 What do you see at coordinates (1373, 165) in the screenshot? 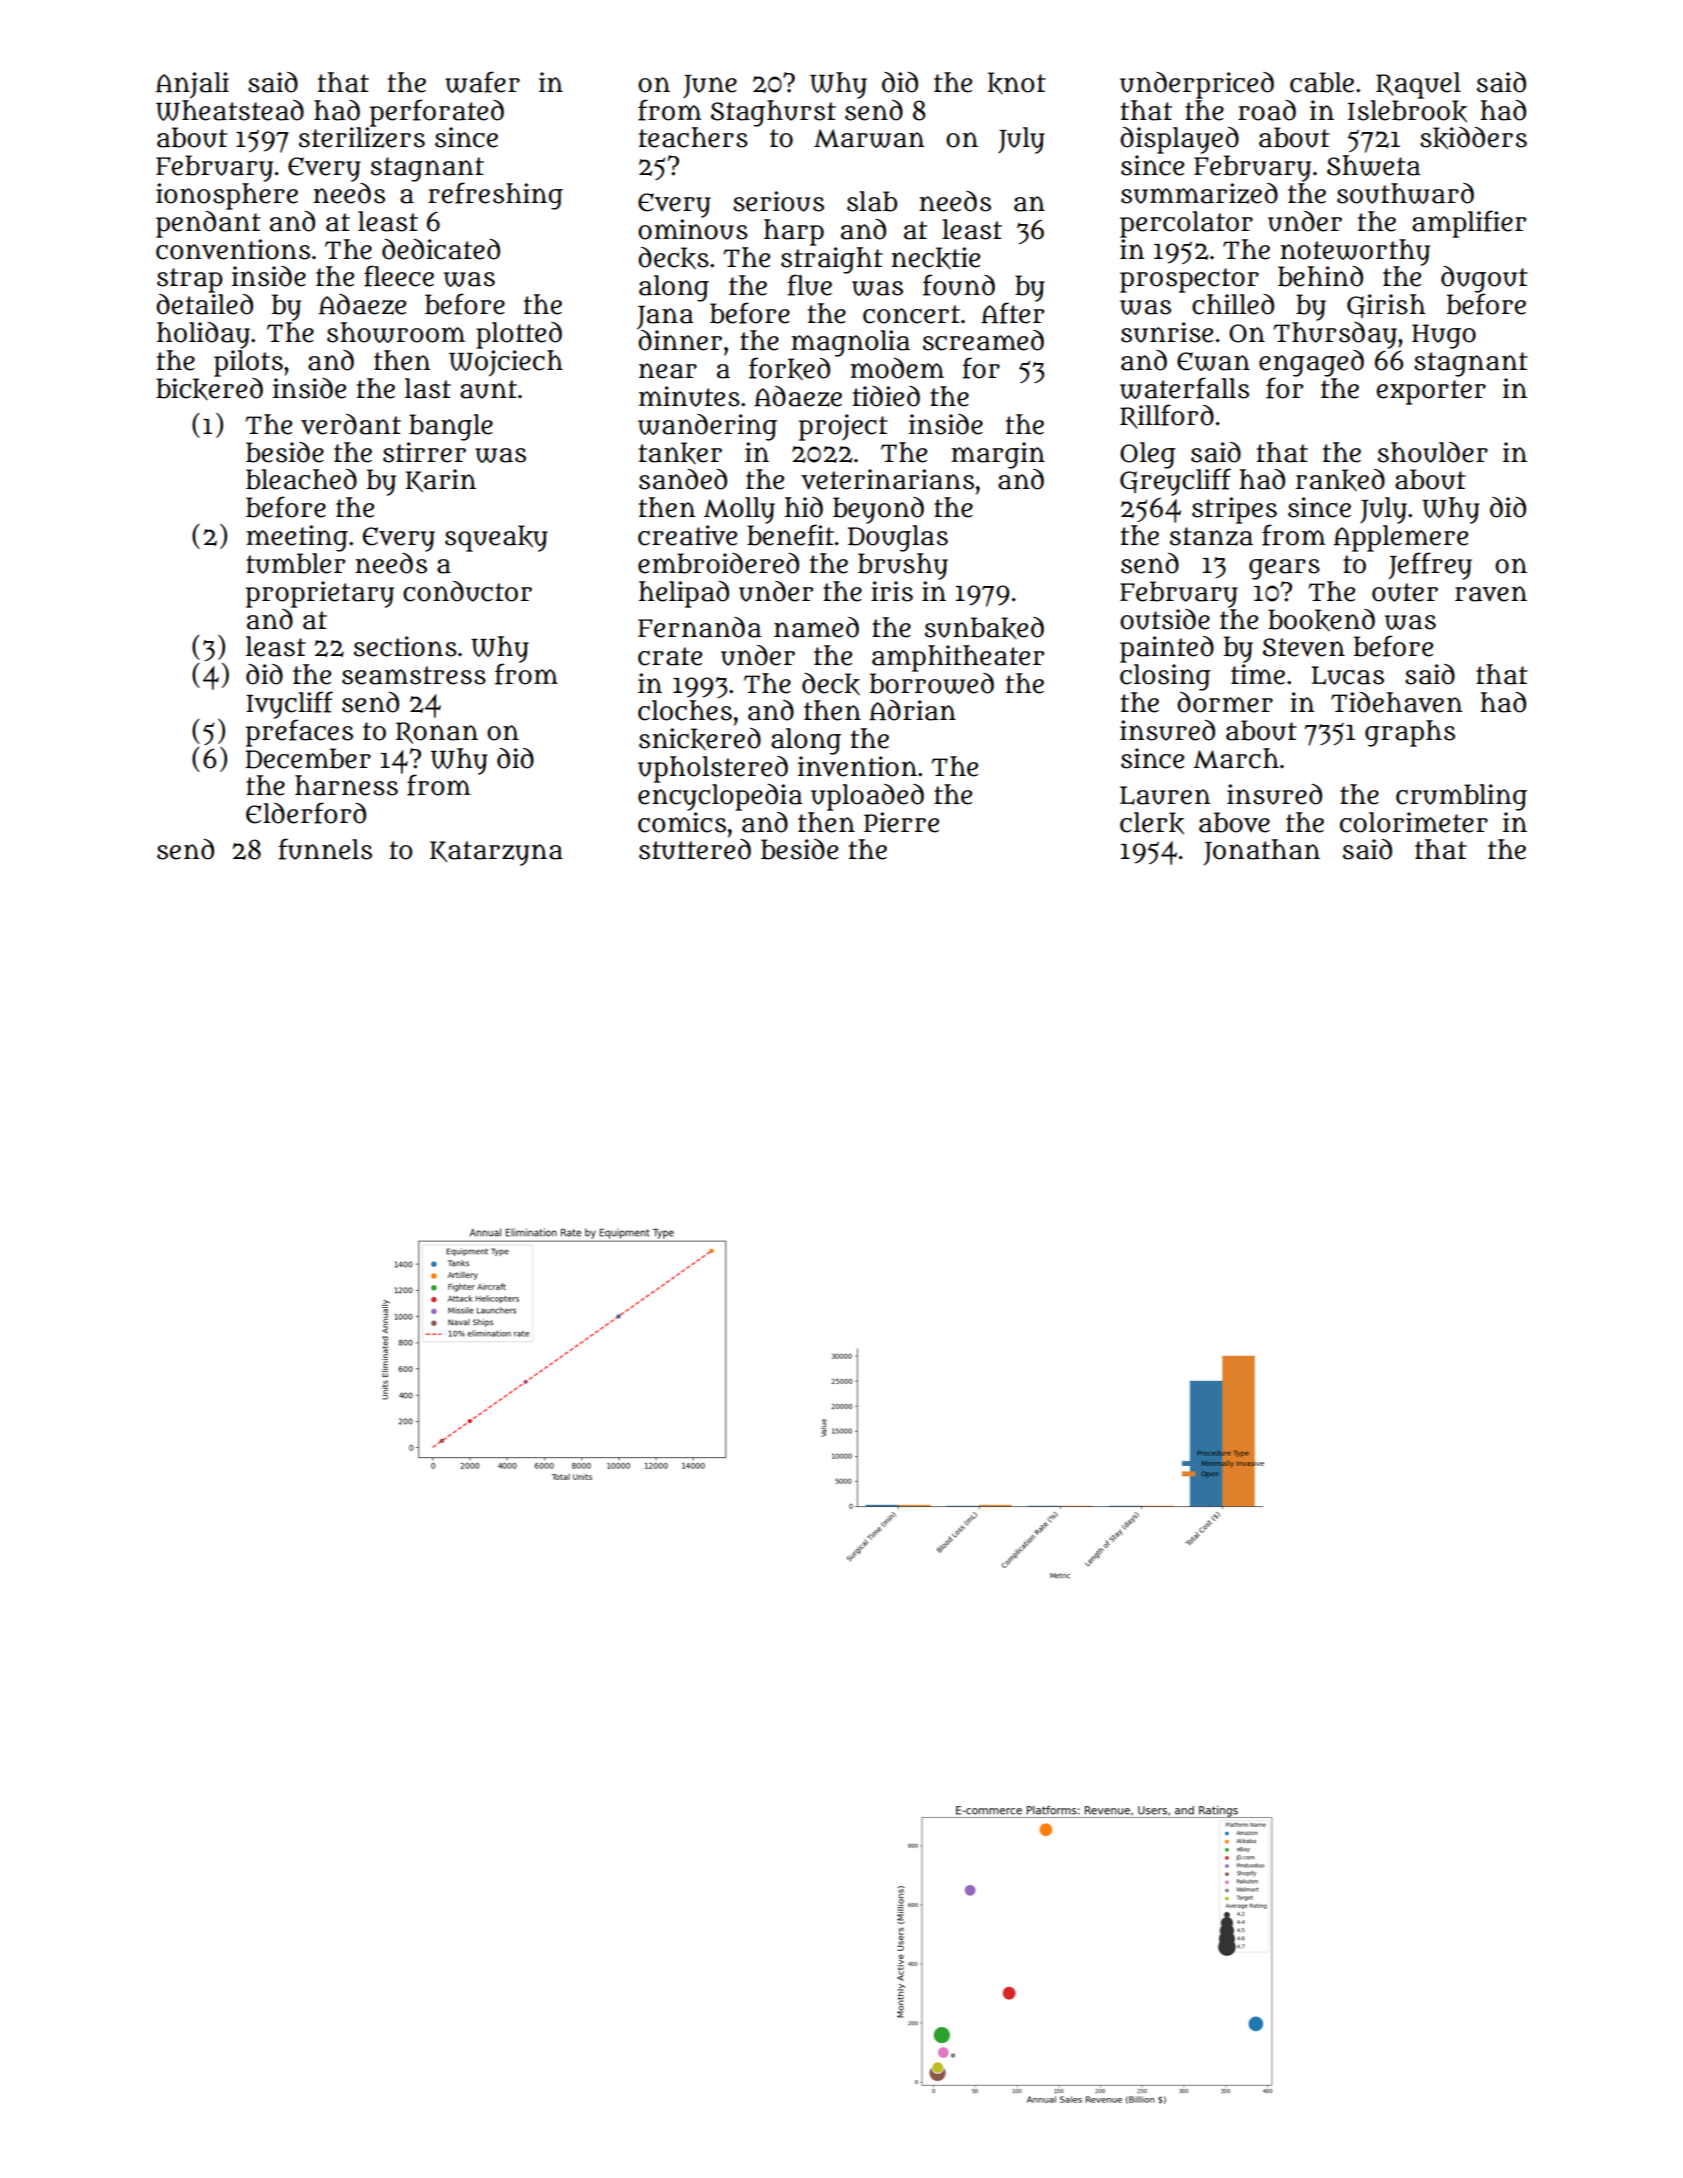
I see `Shweta` at bounding box center [1373, 165].
